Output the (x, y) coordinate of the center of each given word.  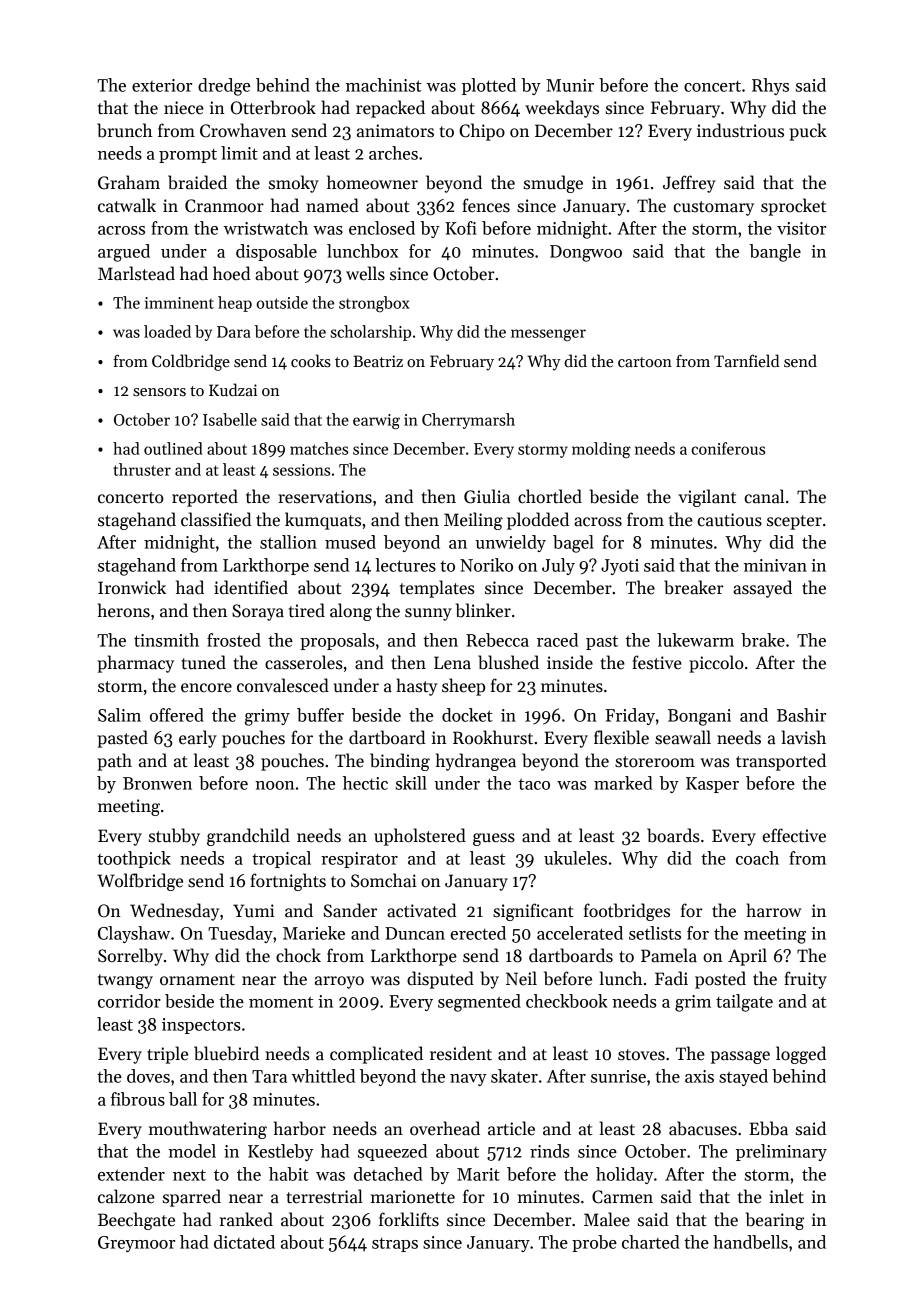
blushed (508, 662)
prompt (188, 156)
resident (461, 1053)
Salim (119, 715)
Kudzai (233, 389)
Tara (269, 1076)
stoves (641, 1055)
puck (808, 132)
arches (393, 153)
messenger (548, 335)
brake (763, 640)
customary (714, 208)
